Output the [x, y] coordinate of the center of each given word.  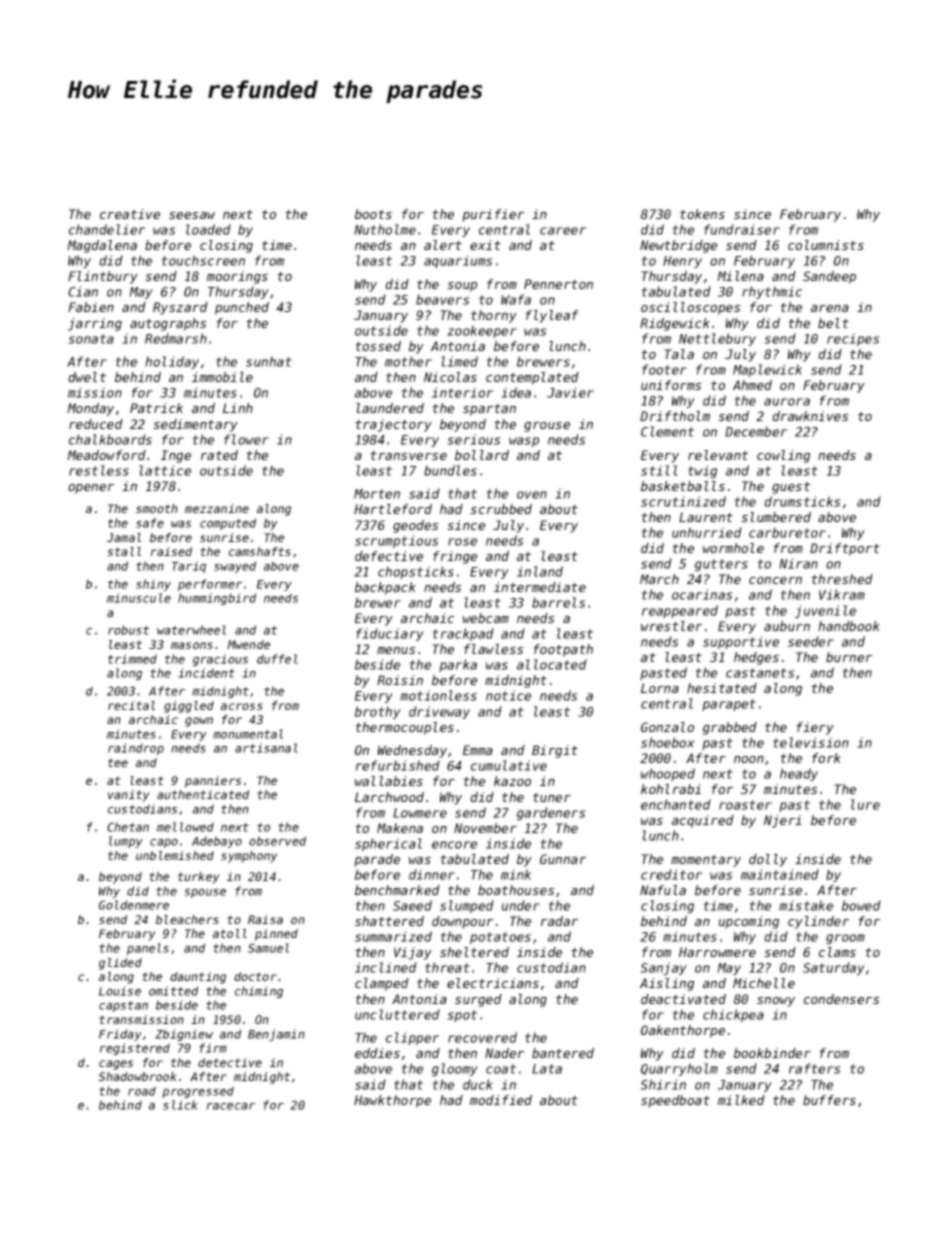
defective [389, 556]
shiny [153, 585]
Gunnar [563, 859]
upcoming [749, 922]
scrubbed [501, 509]
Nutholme [385, 229]
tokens [702, 214]
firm [213, 1048]
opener [91, 489]
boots [373, 214]
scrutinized [683, 501]
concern [775, 580]
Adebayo [217, 842]
